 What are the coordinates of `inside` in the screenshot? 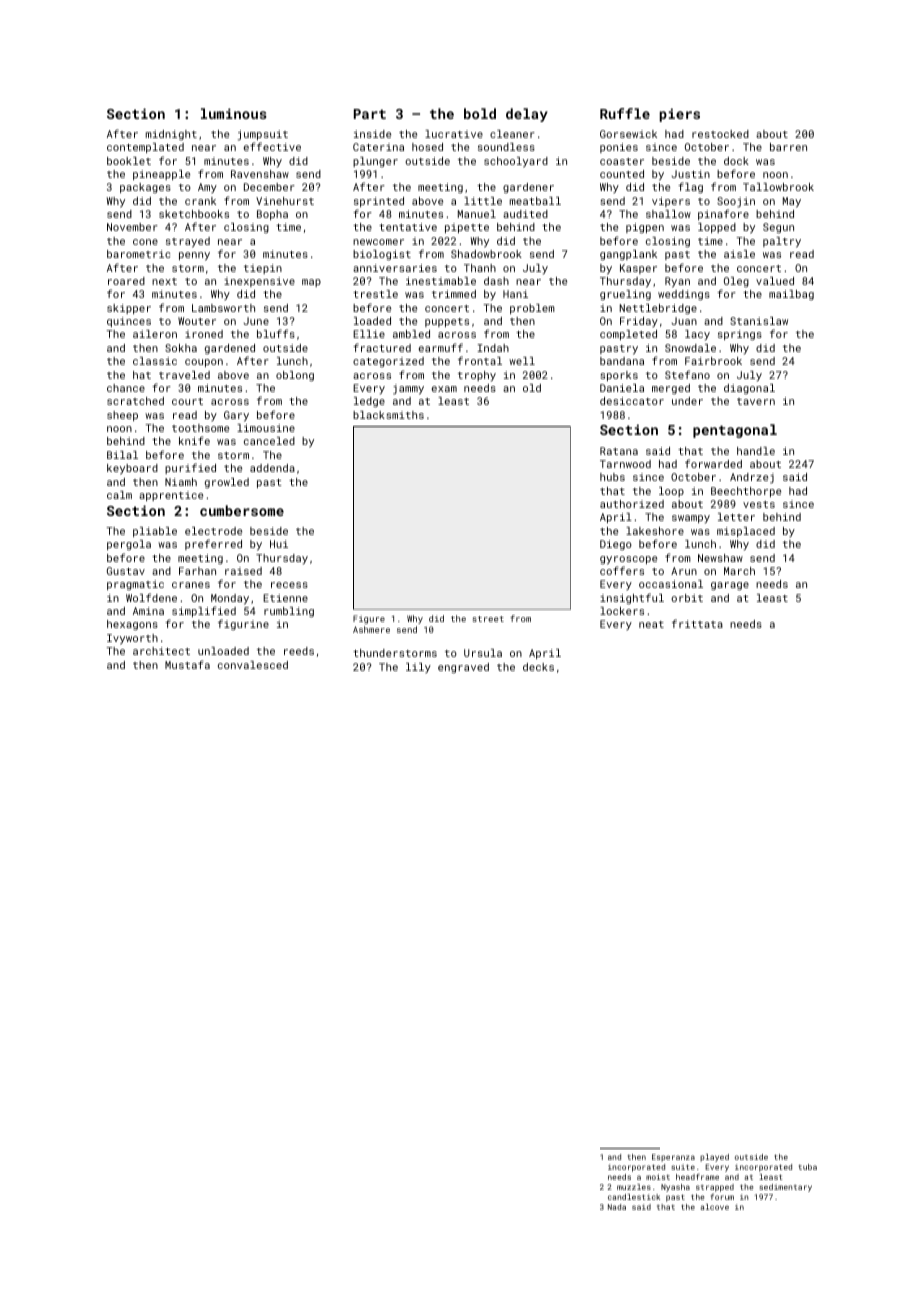 It's located at (372, 134).
